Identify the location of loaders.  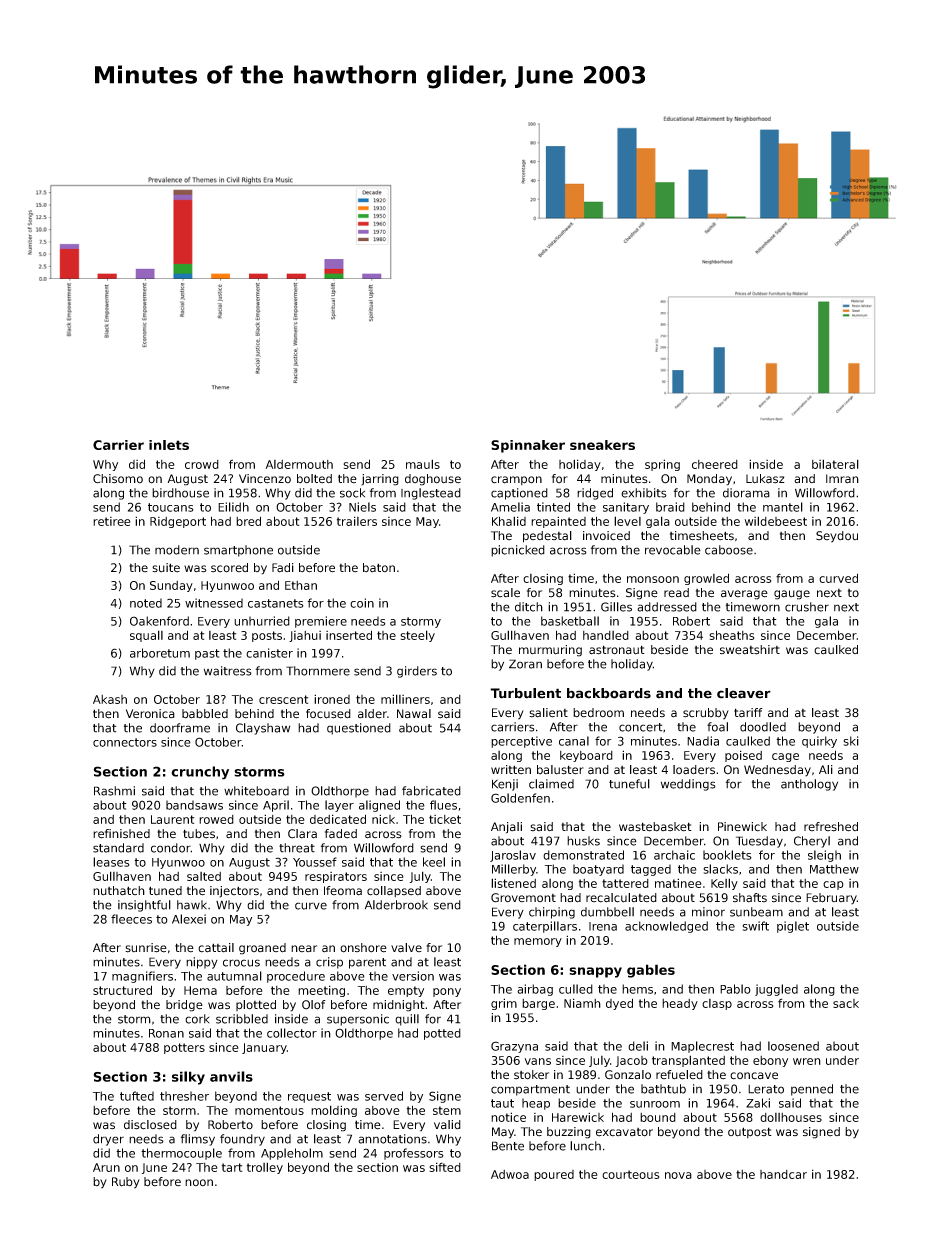
(694, 770).
